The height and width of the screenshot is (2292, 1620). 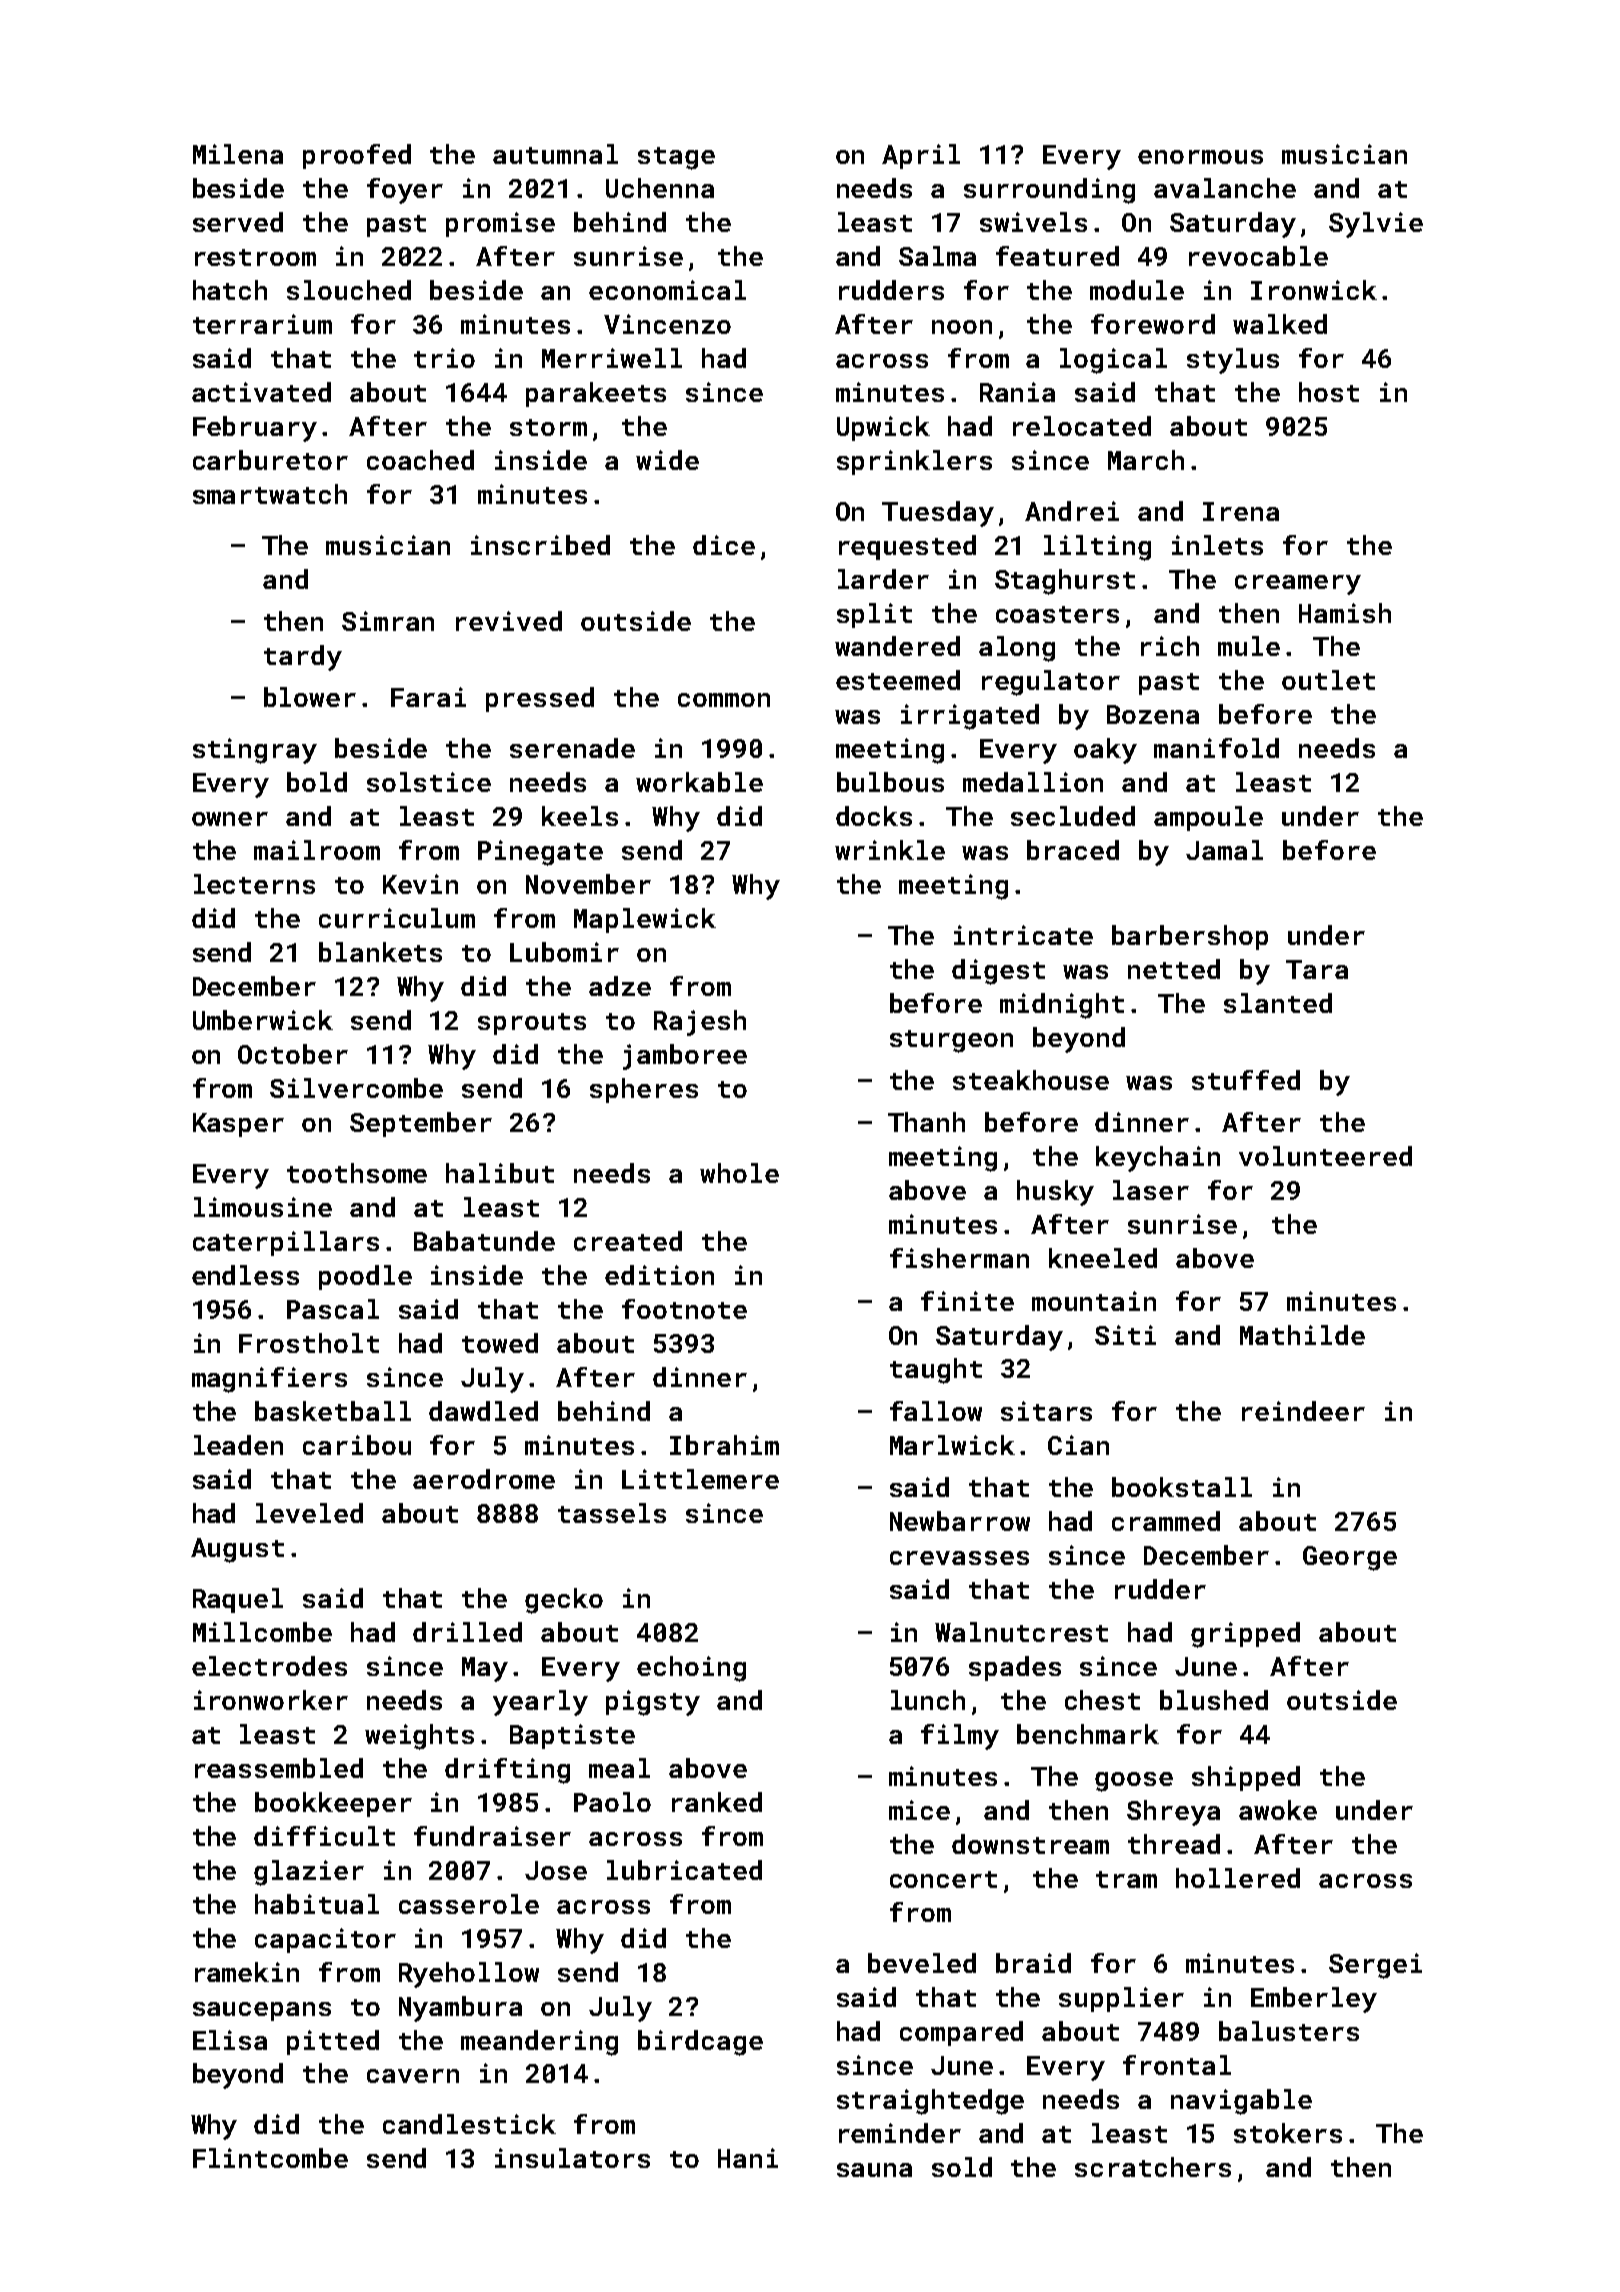 I want to click on stage, so click(x=676, y=158).
